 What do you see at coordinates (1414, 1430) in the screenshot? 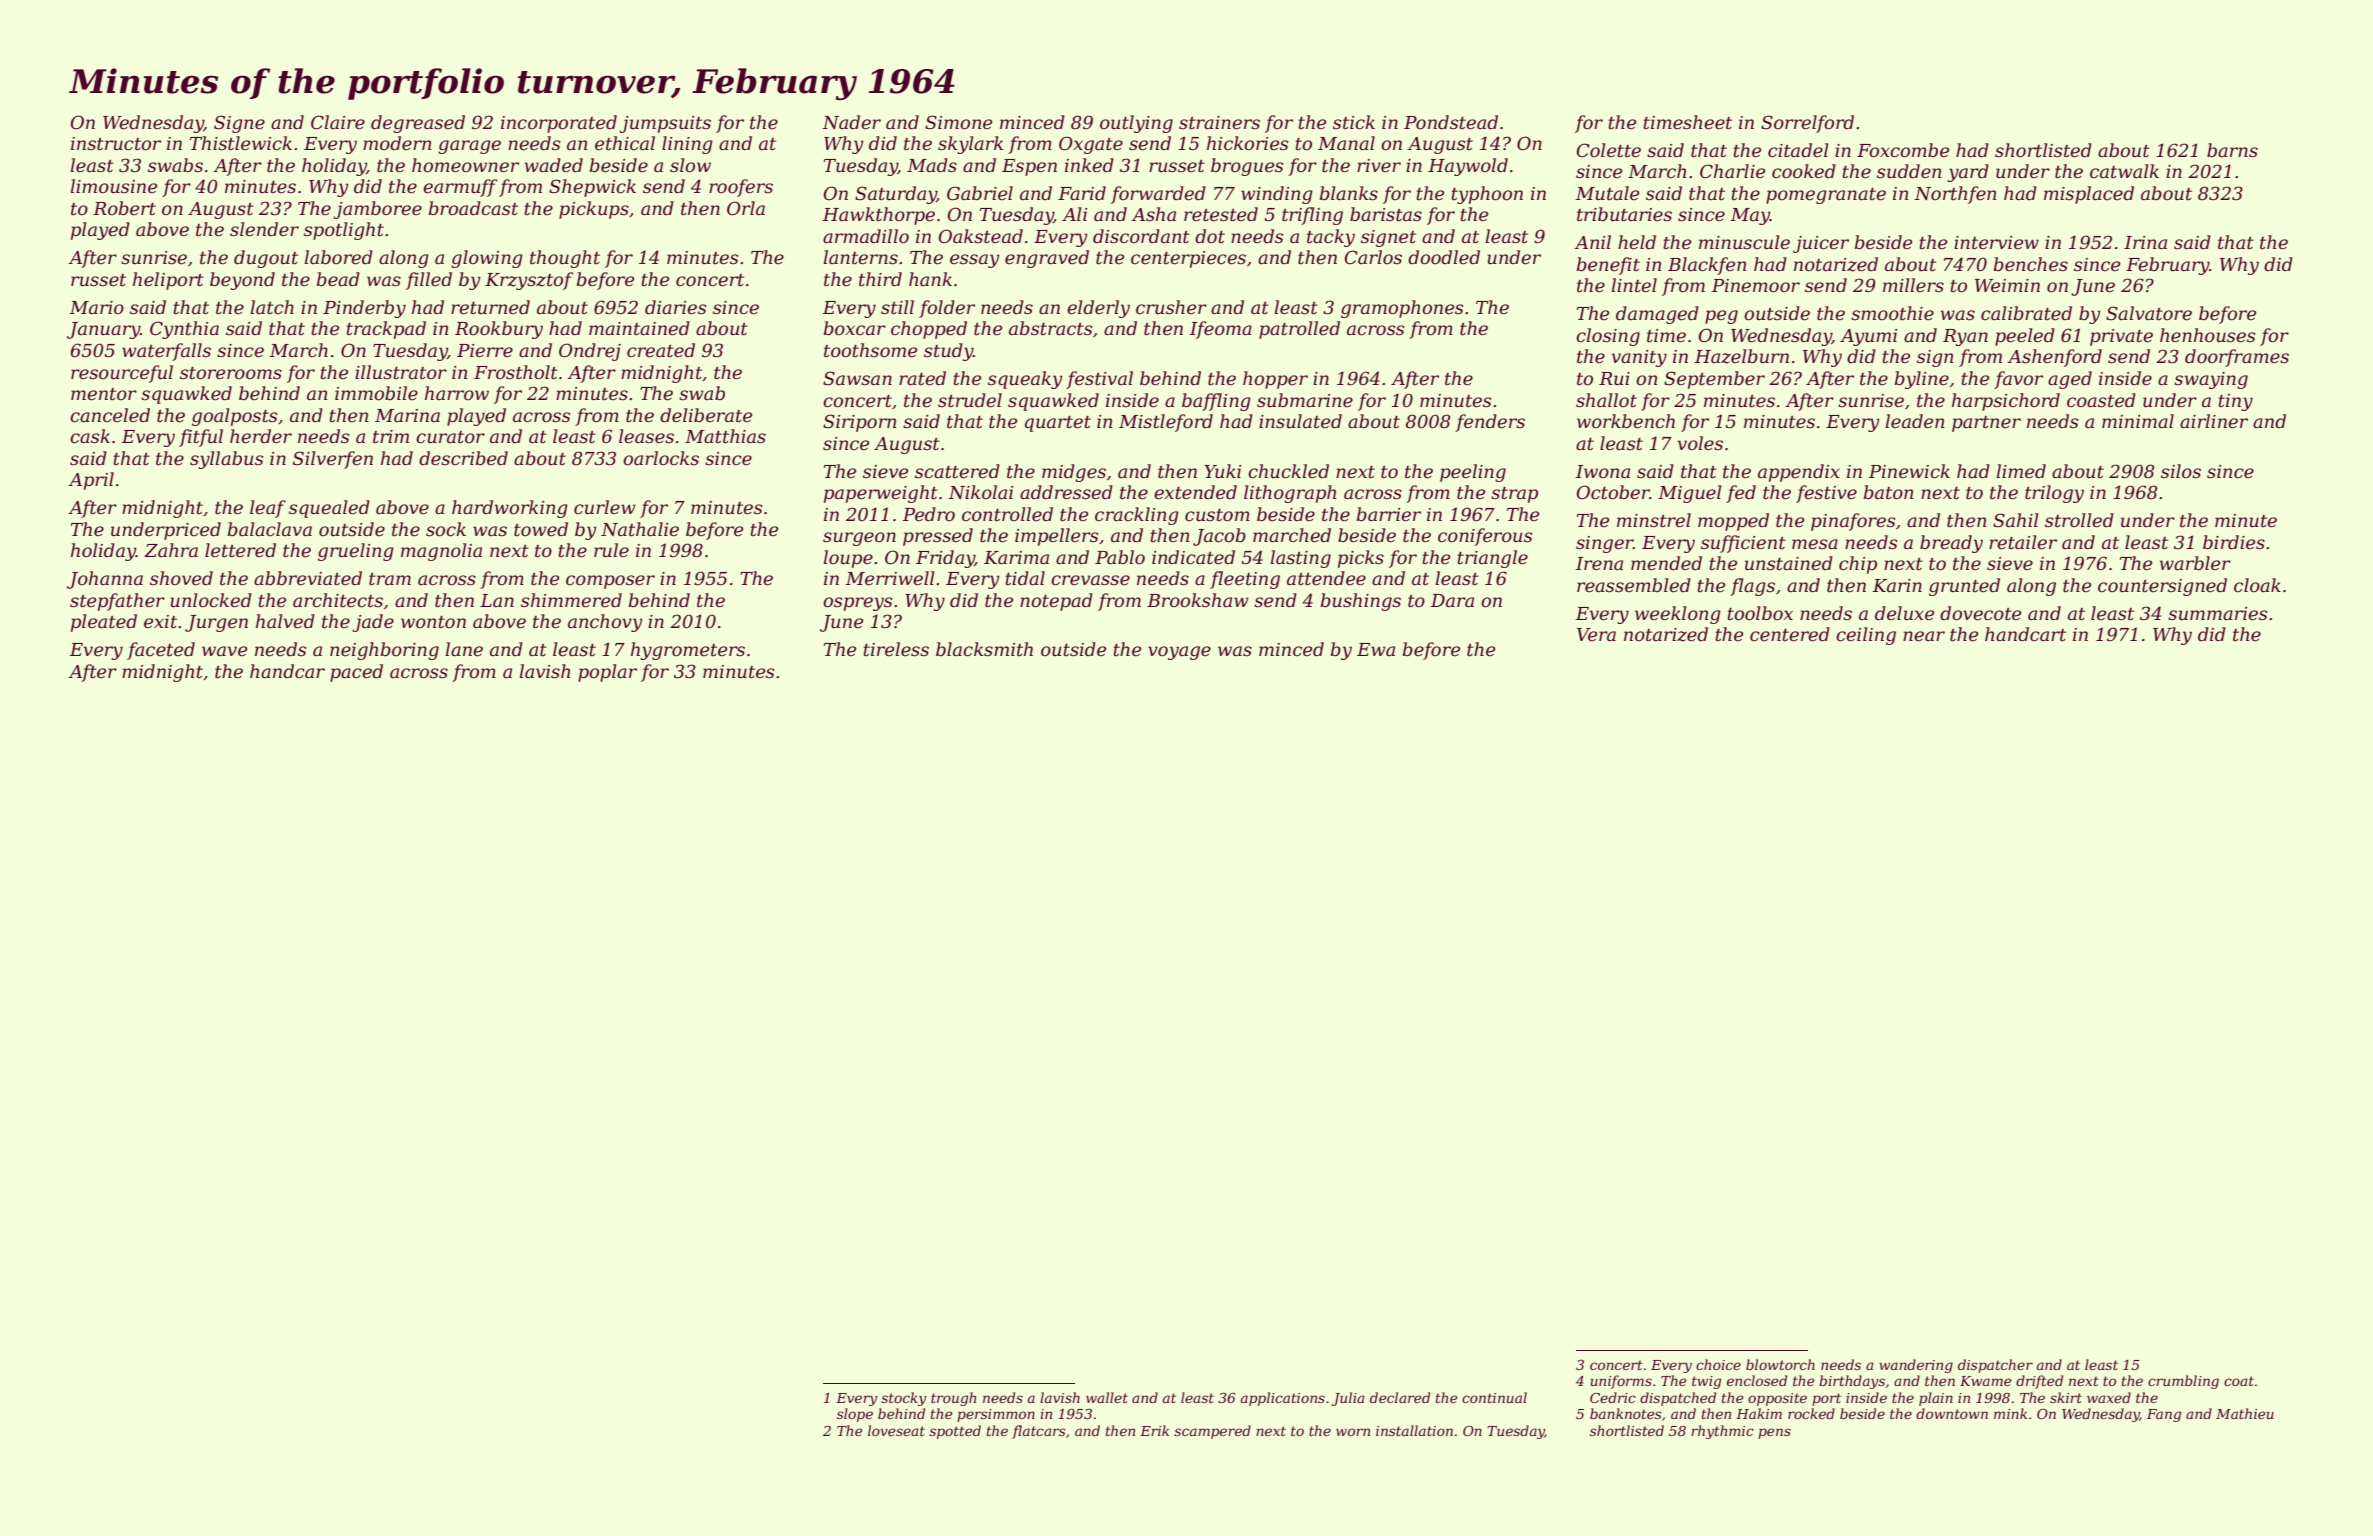
I see `installation` at bounding box center [1414, 1430].
